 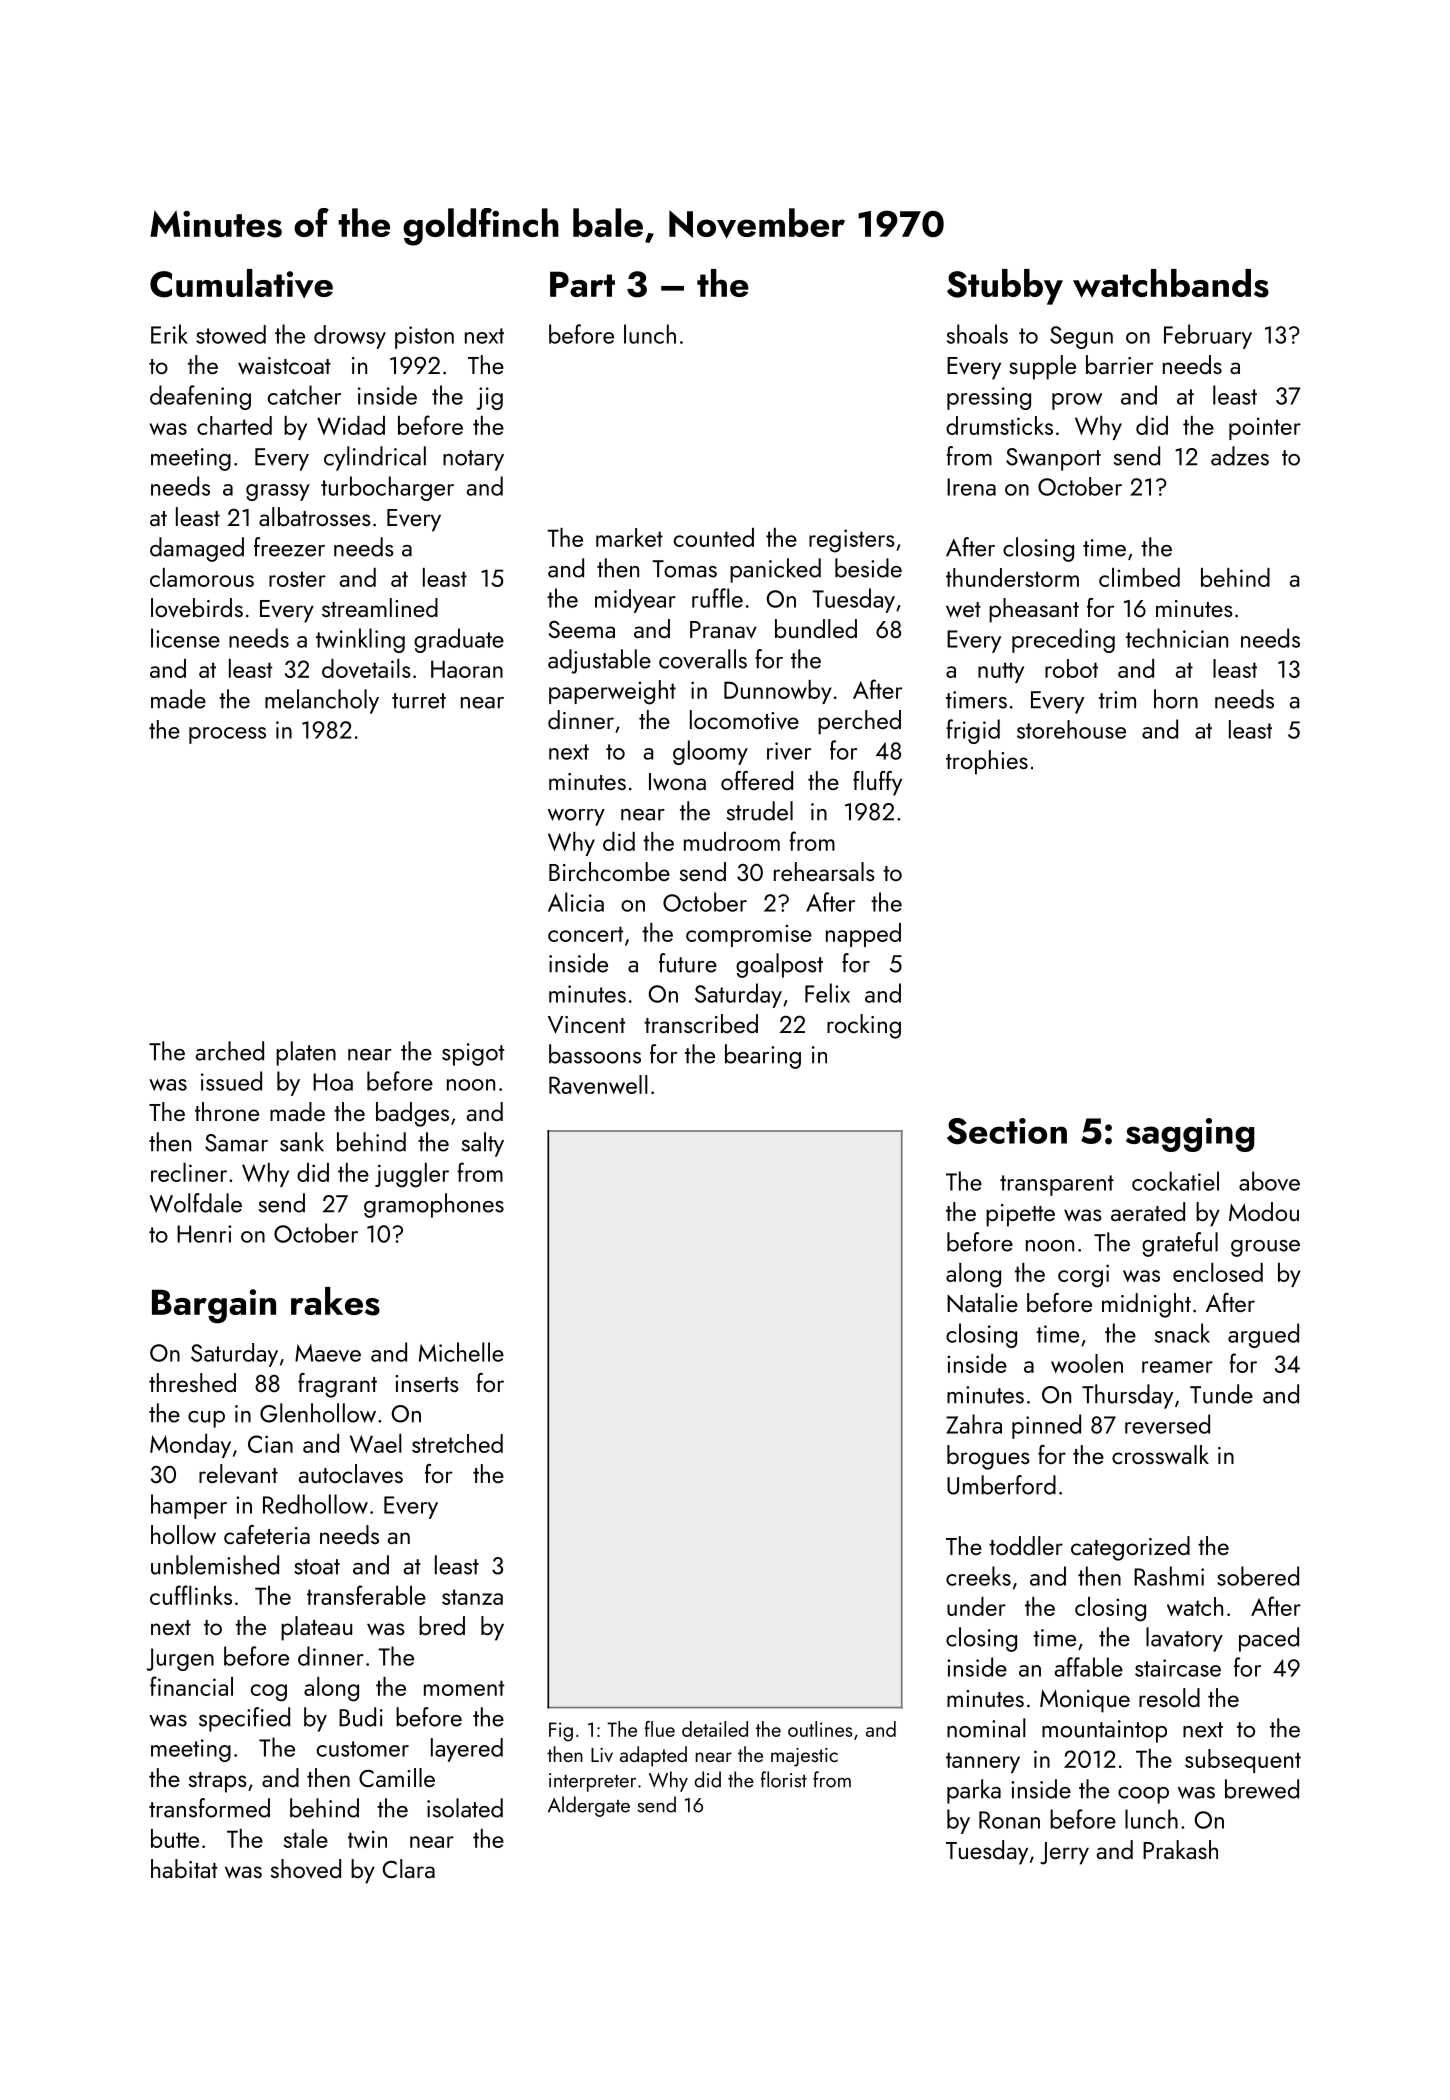 I want to click on Section, so click(x=1007, y=1131).
